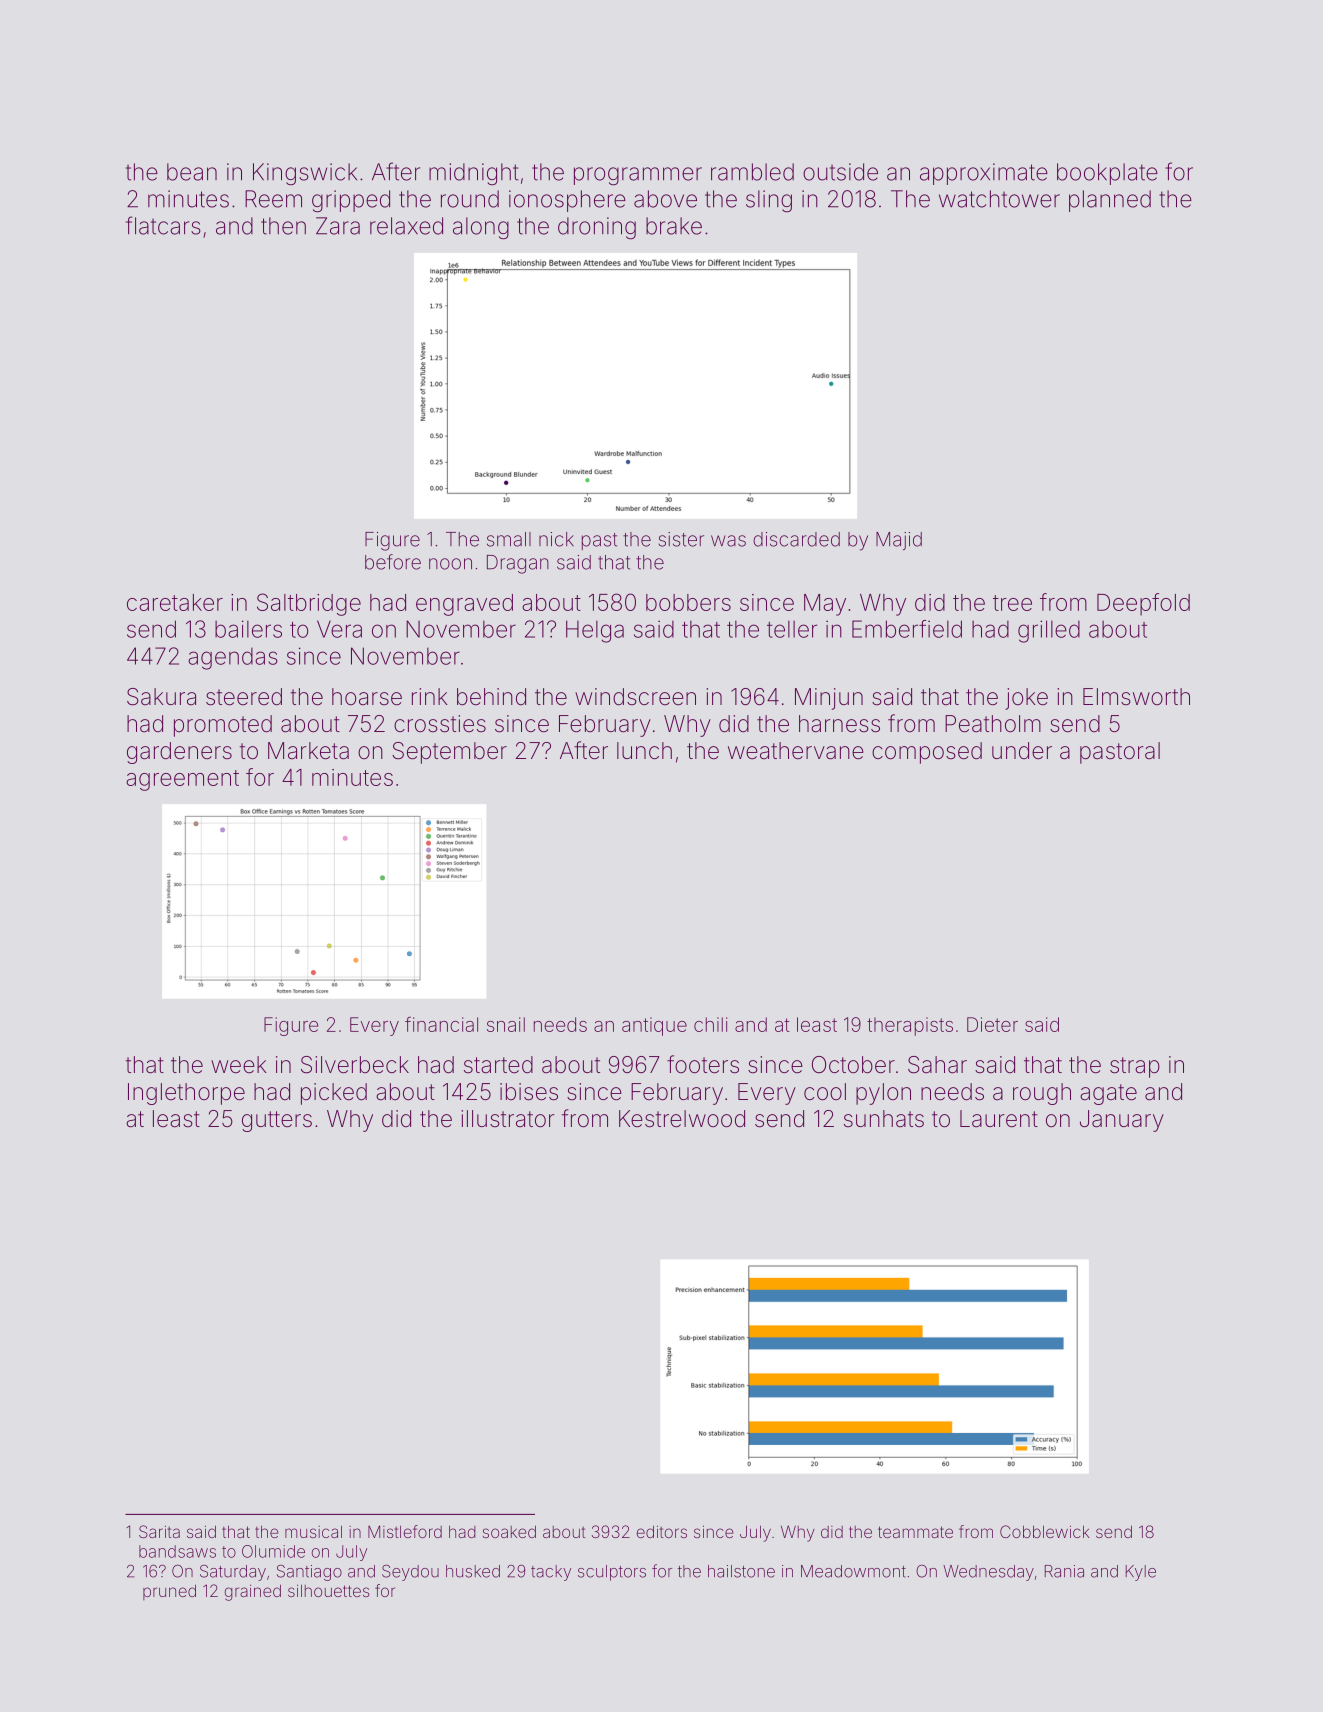 This page has width=1323, height=1712. What do you see at coordinates (277, 1121) in the page?
I see `gutters` at bounding box center [277, 1121].
